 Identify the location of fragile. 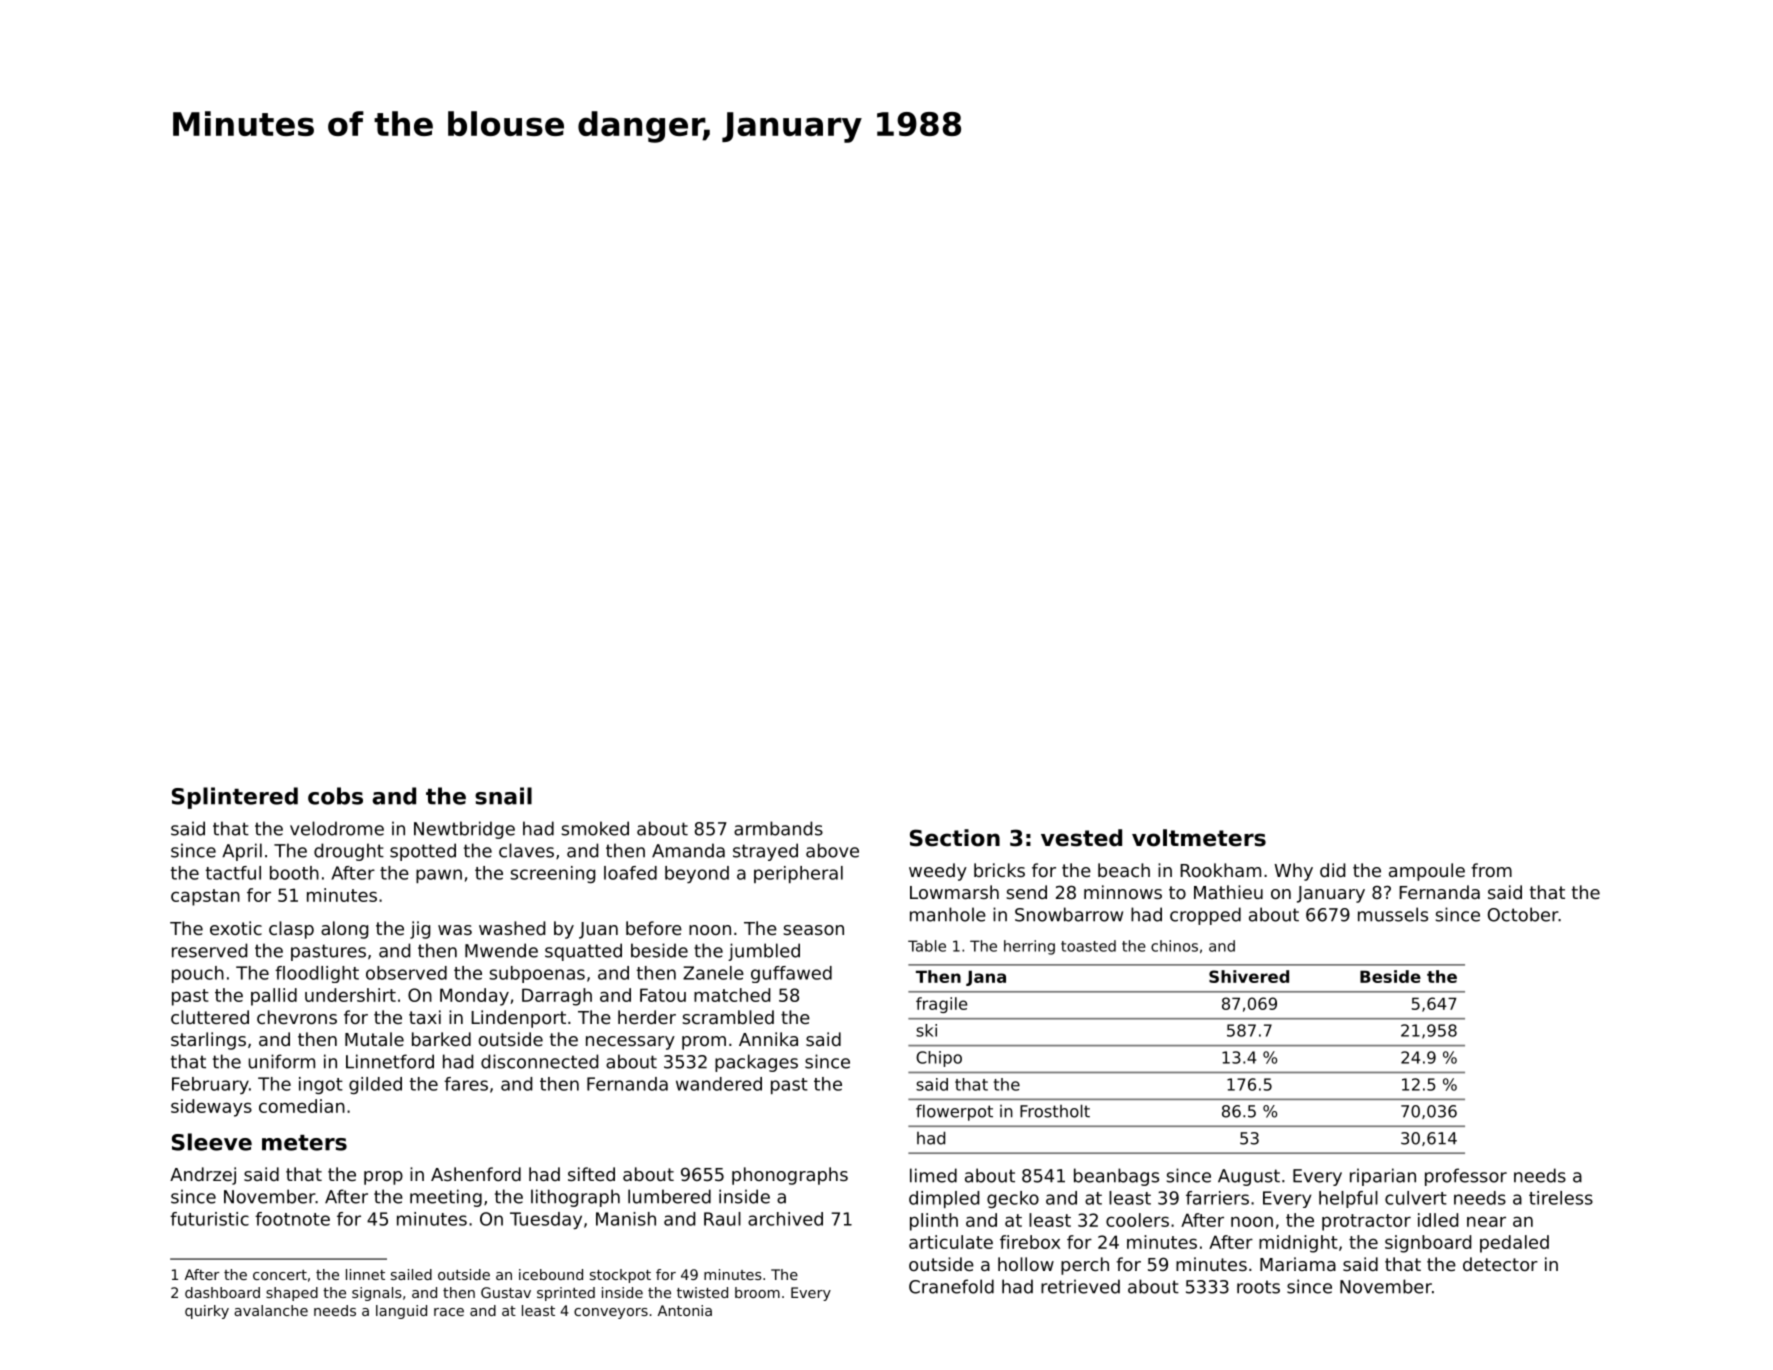
(941, 1005).
